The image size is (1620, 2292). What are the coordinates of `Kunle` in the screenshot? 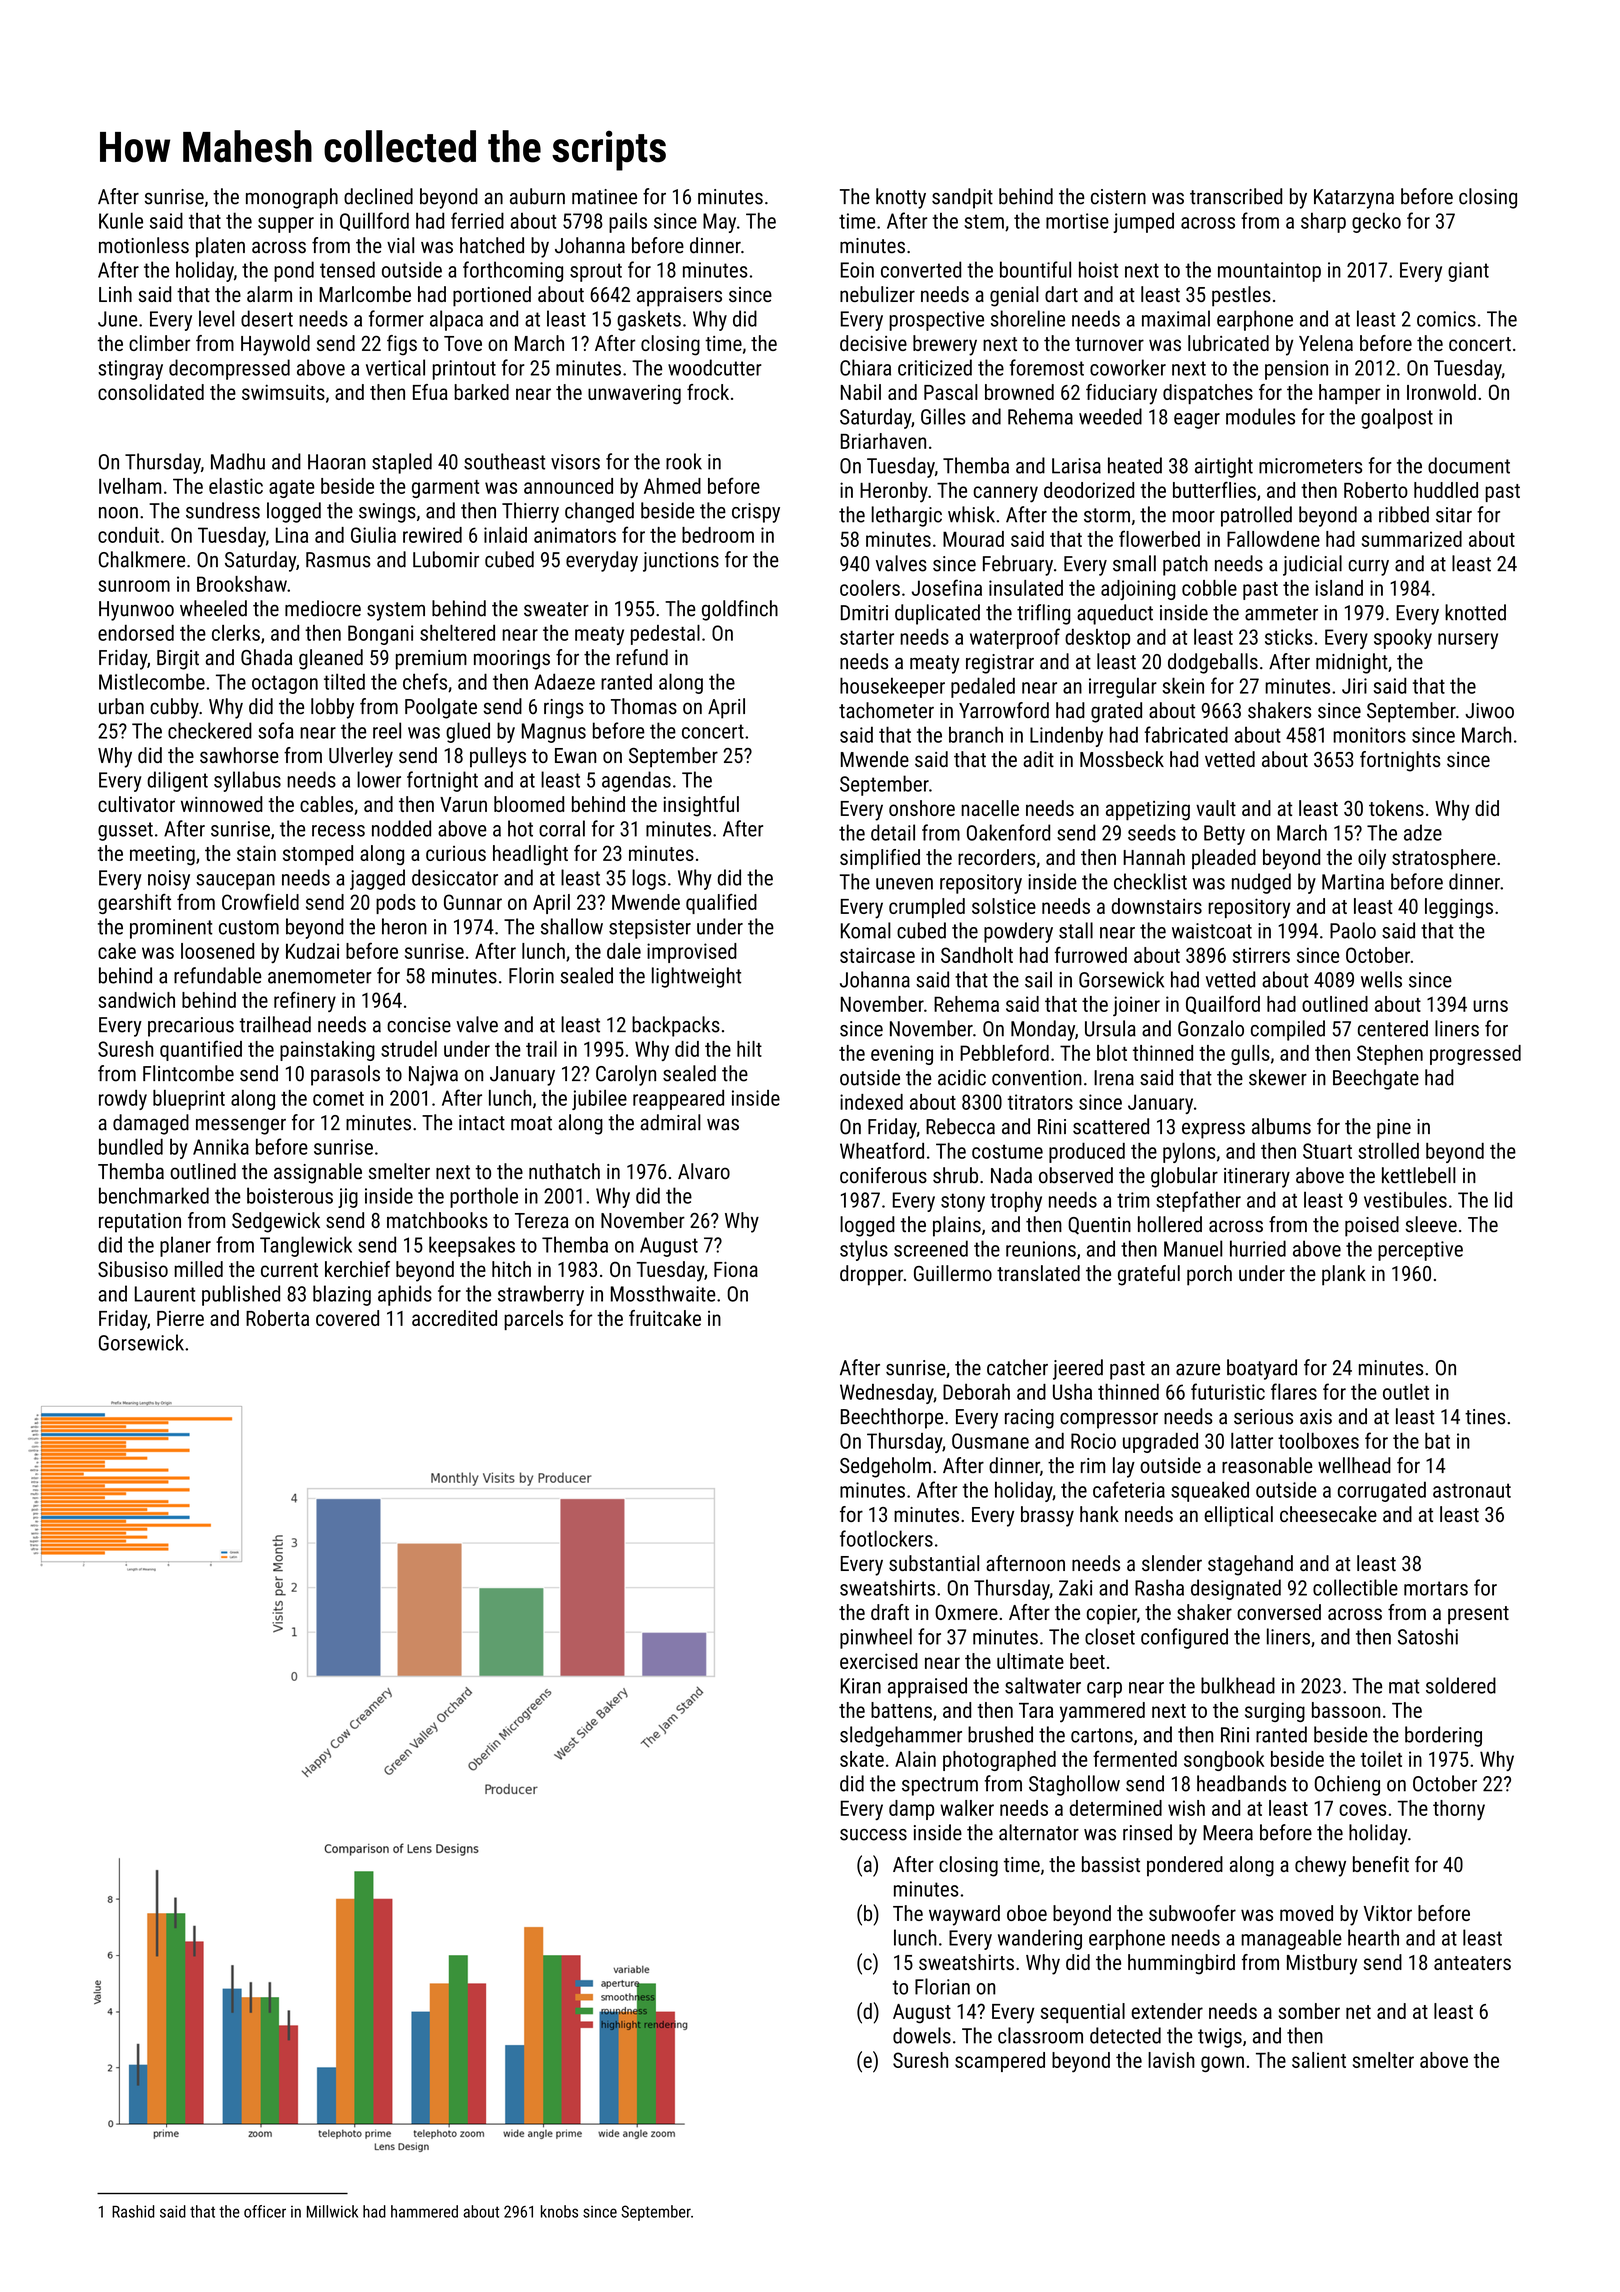 It's located at (121, 220).
